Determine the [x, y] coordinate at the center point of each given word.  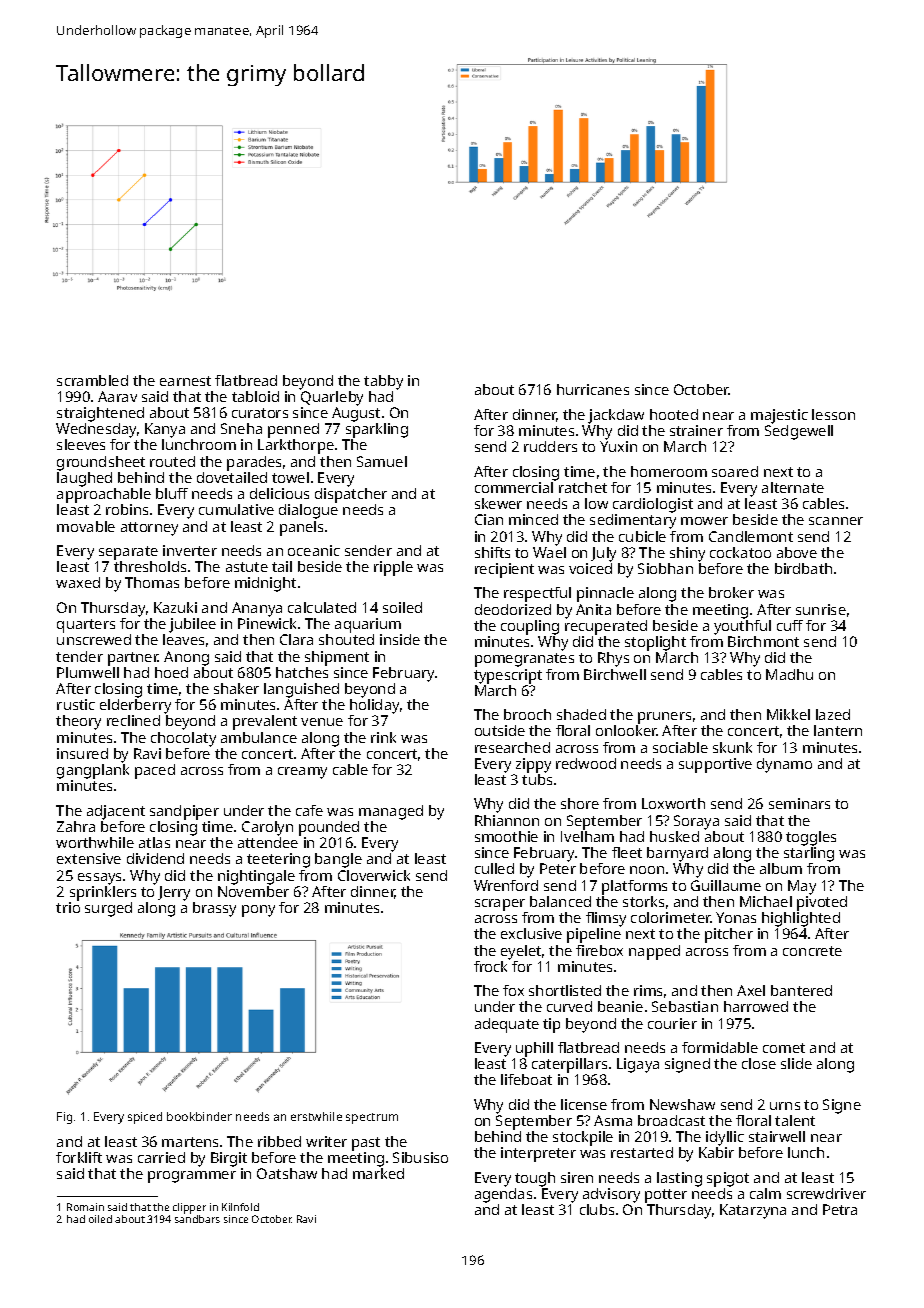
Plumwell [88, 672]
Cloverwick [374, 875]
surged [108, 909]
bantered [801, 990]
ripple [393, 568]
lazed [833, 714]
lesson [833, 414]
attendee [268, 842]
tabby [383, 382]
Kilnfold [240, 1207]
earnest [185, 381]
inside [400, 639]
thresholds [150, 566]
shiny [687, 554]
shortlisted [565, 990]
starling [809, 854]
